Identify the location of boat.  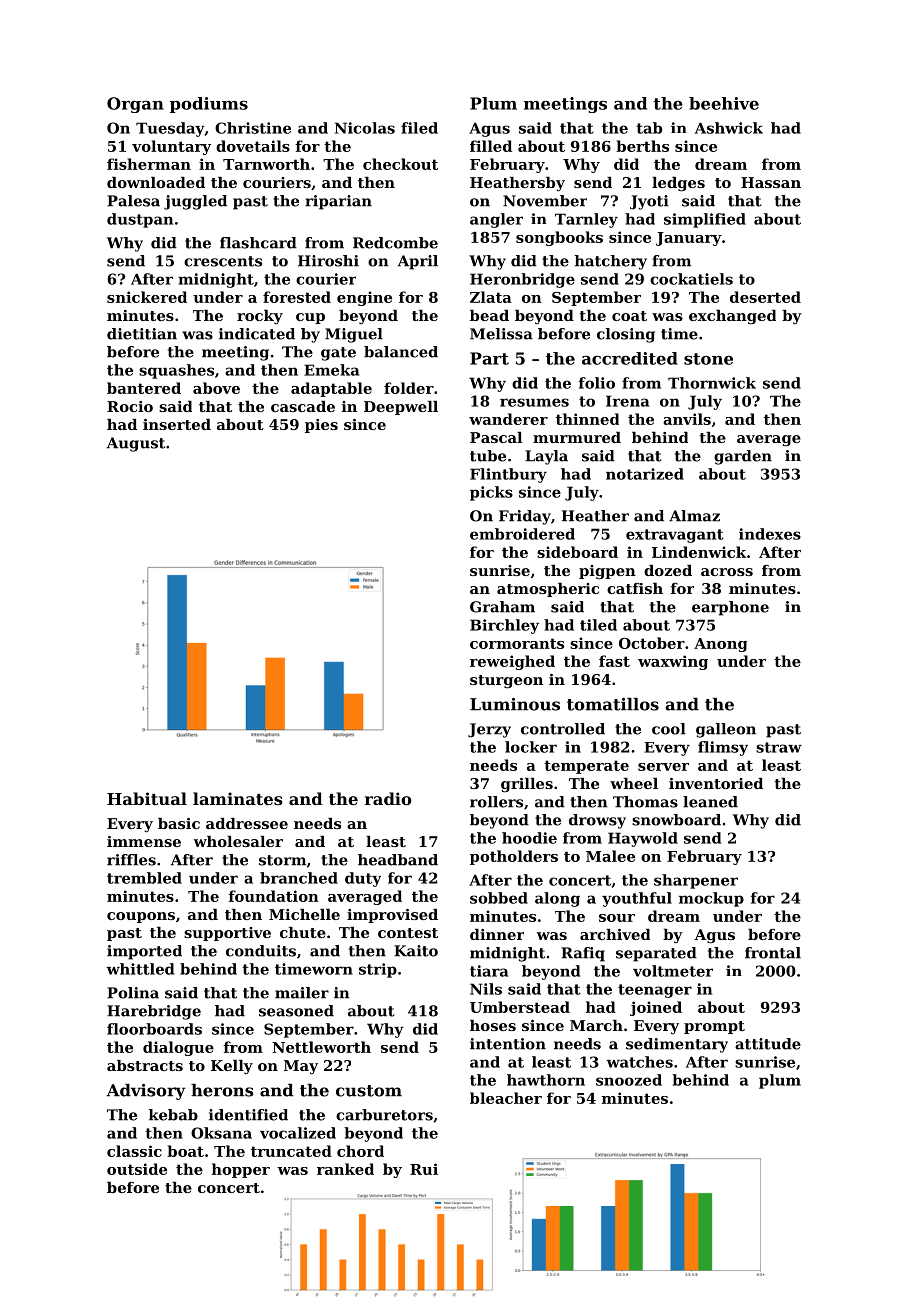
(185, 1151).
